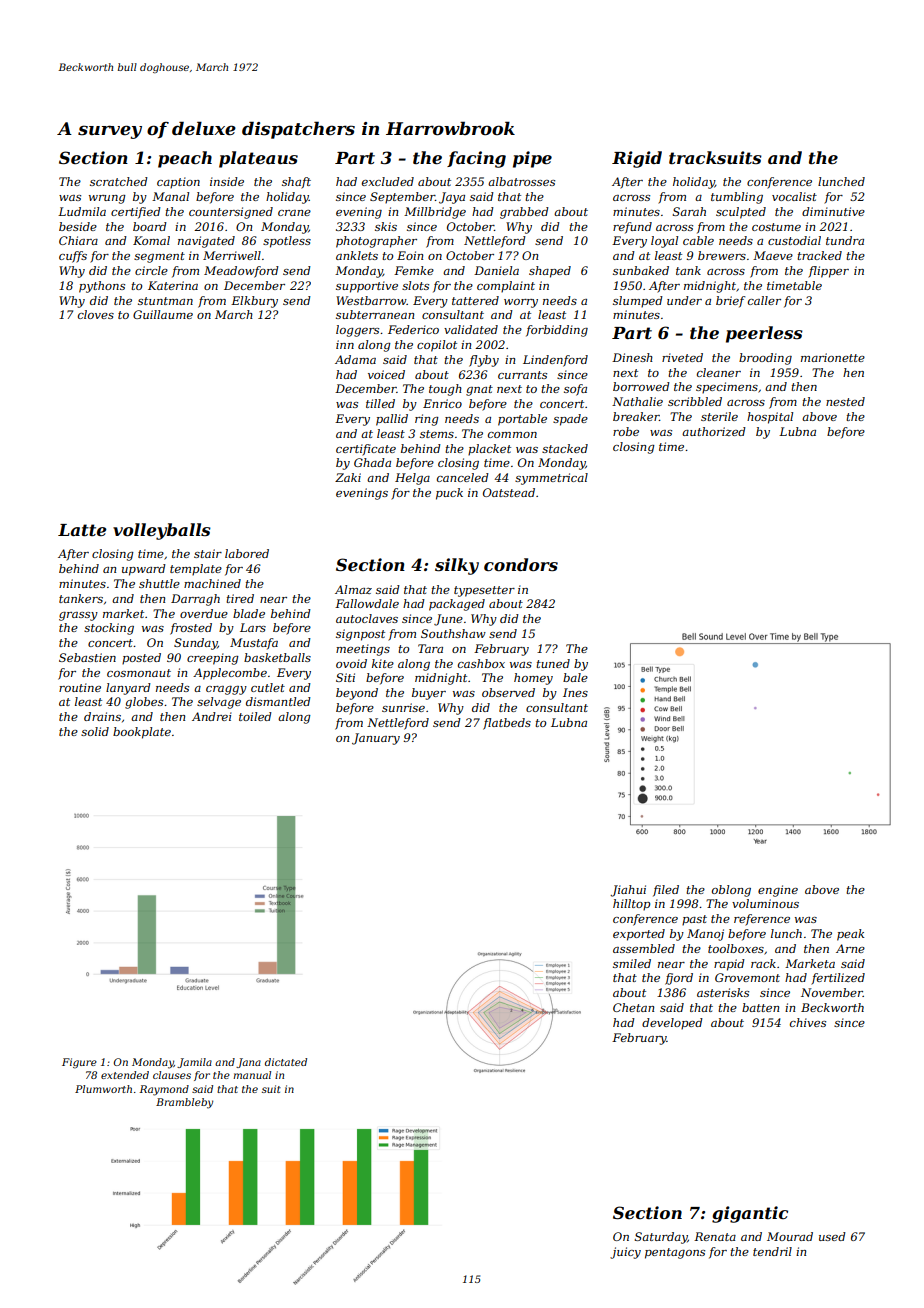 This screenshot has height=1308, width=924. I want to click on hilltop, so click(631, 905).
